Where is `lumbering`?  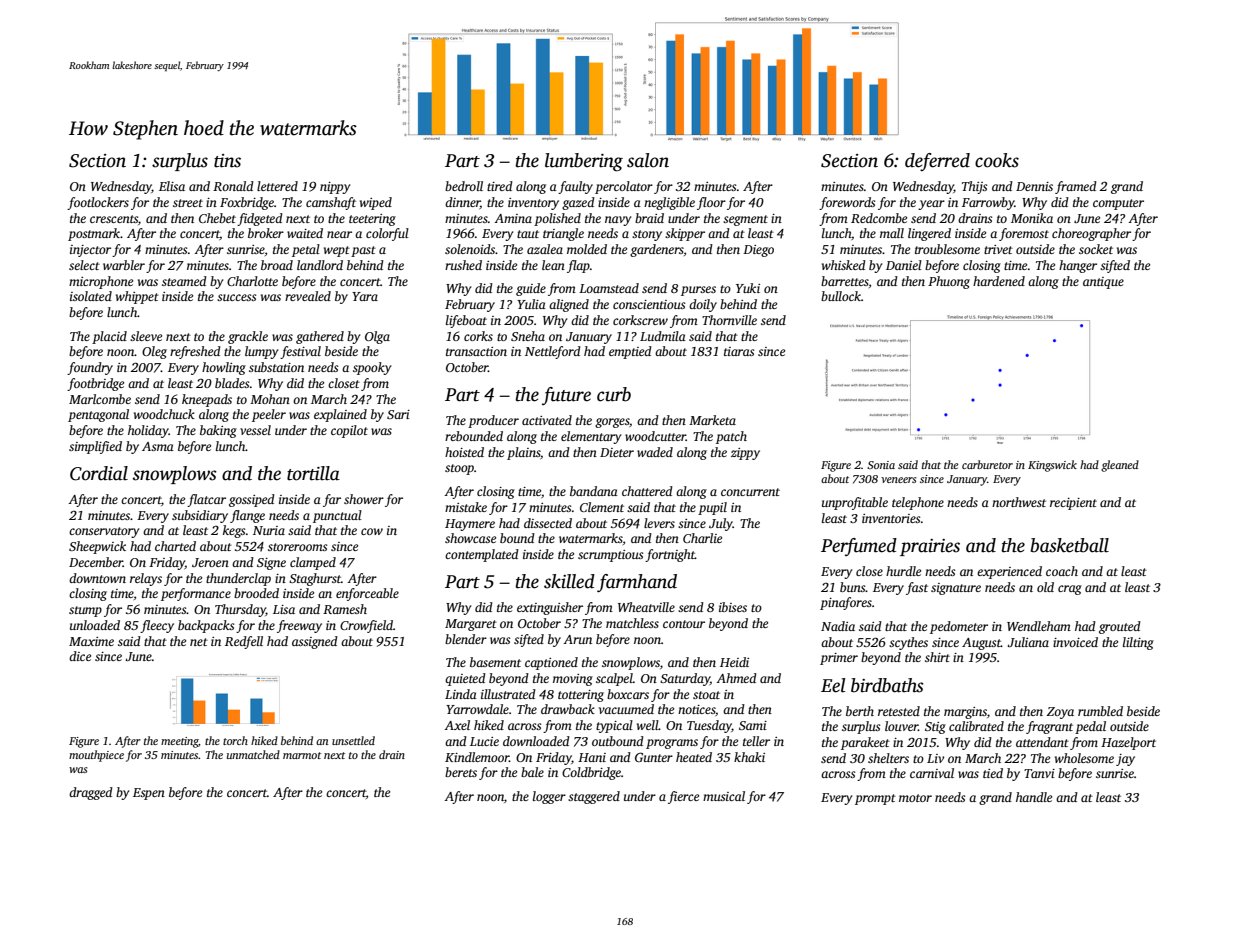
lumbering is located at coordinates (584, 162).
